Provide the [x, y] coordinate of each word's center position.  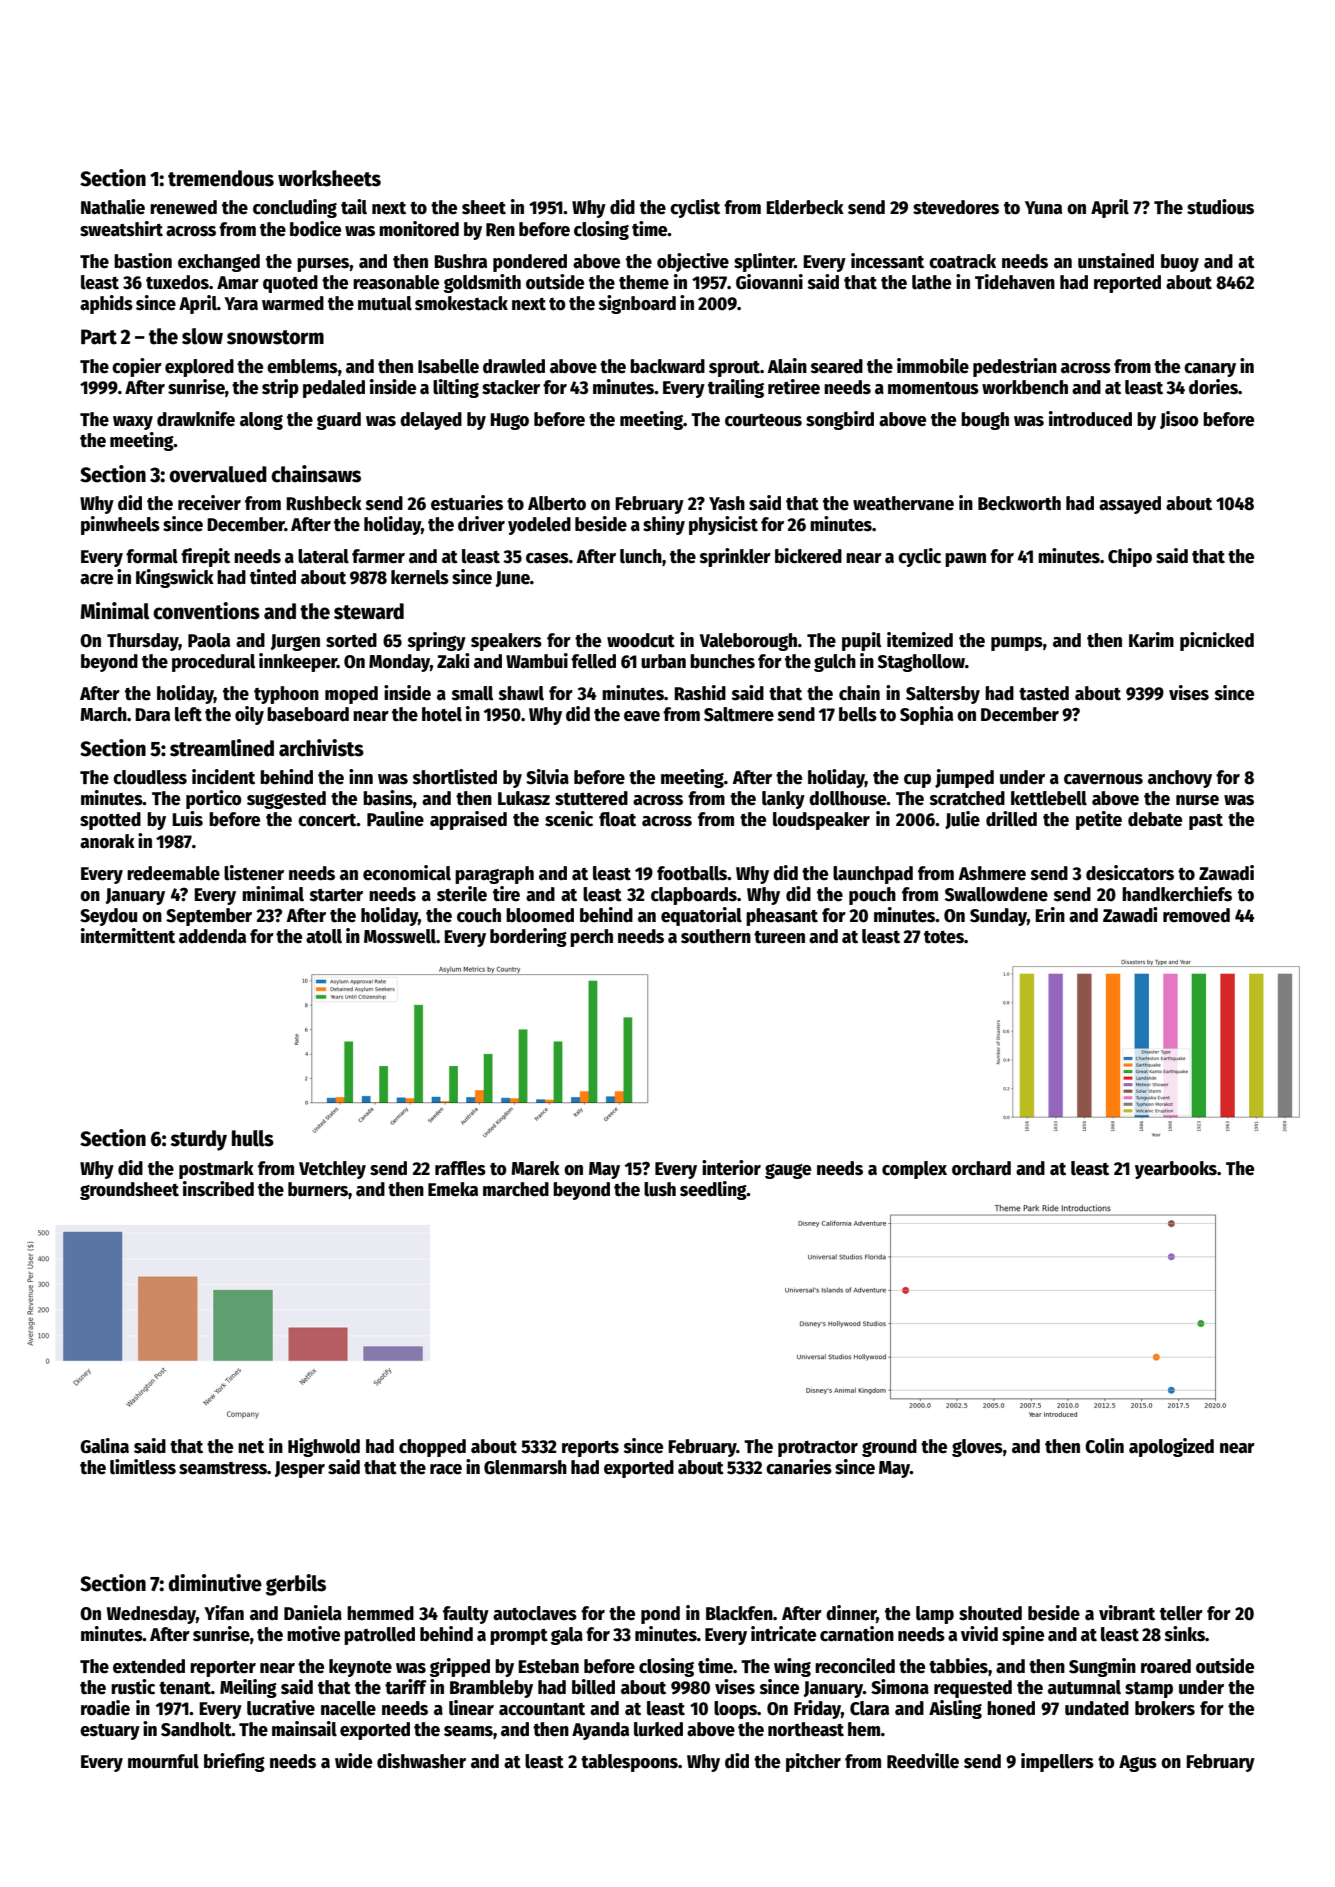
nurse [1197, 800]
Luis [187, 819]
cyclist [695, 208]
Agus [1138, 1763]
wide [353, 1761]
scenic [569, 819]
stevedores [956, 207]
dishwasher [421, 1761]
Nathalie [113, 207]
